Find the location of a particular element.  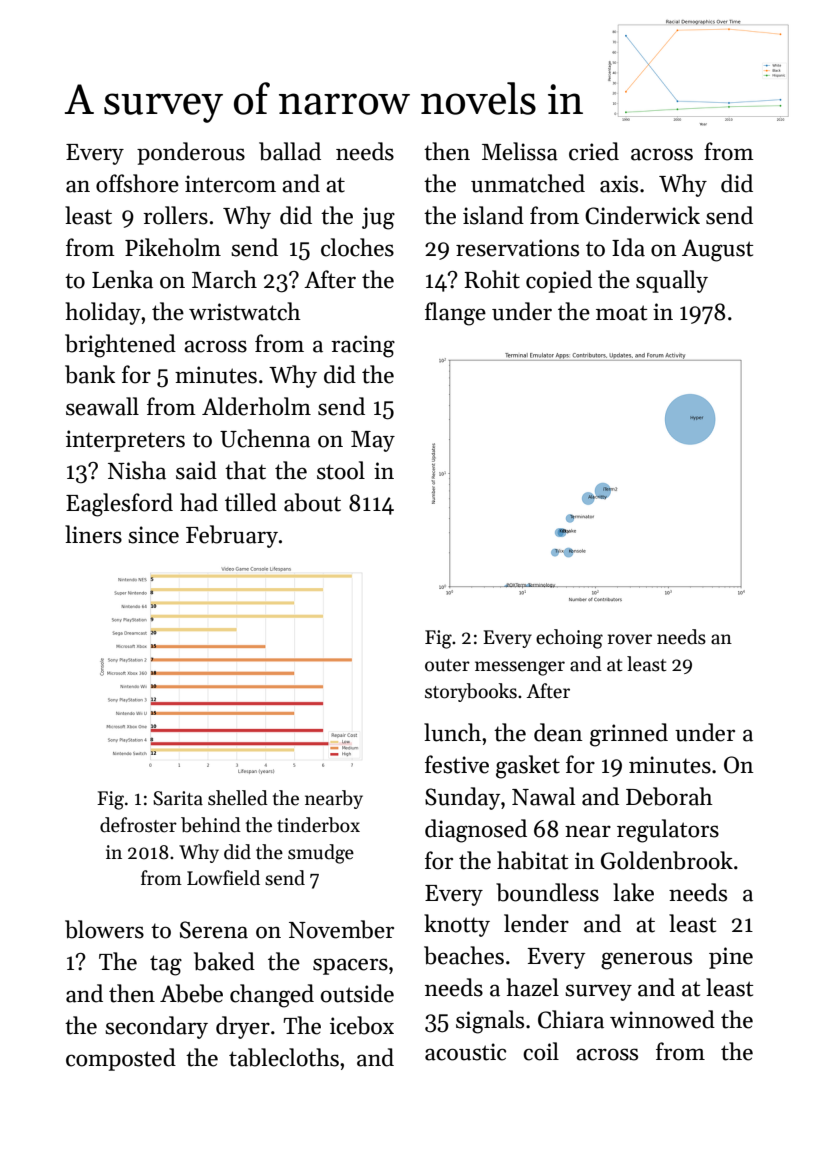

Melissa is located at coordinates (520, 151).
